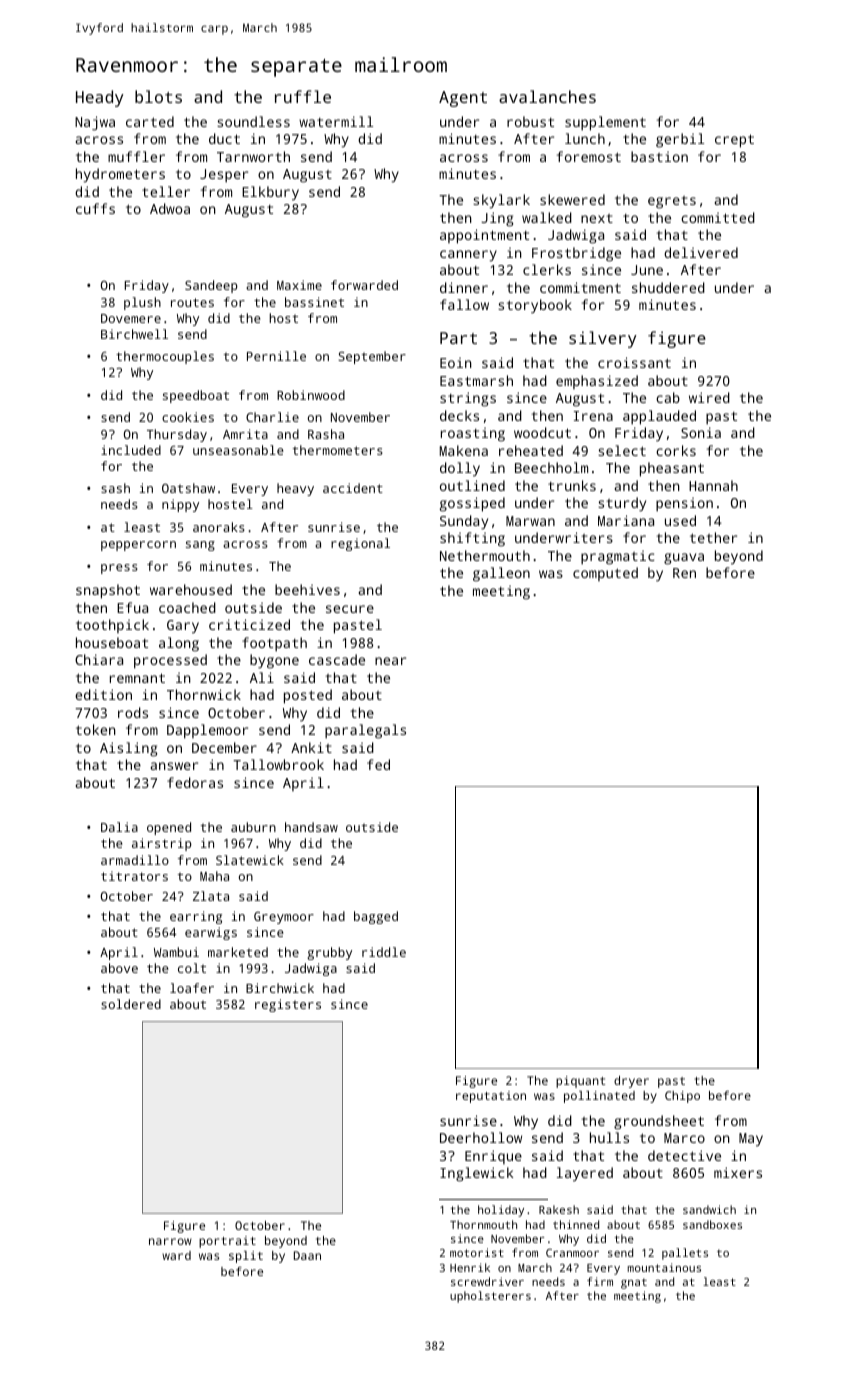 Image resolution: width=849 pixels, height=1400 pixels. Describe the element at coordinates (631, 1082) in the screenshot. I see `dryer` at that location.
